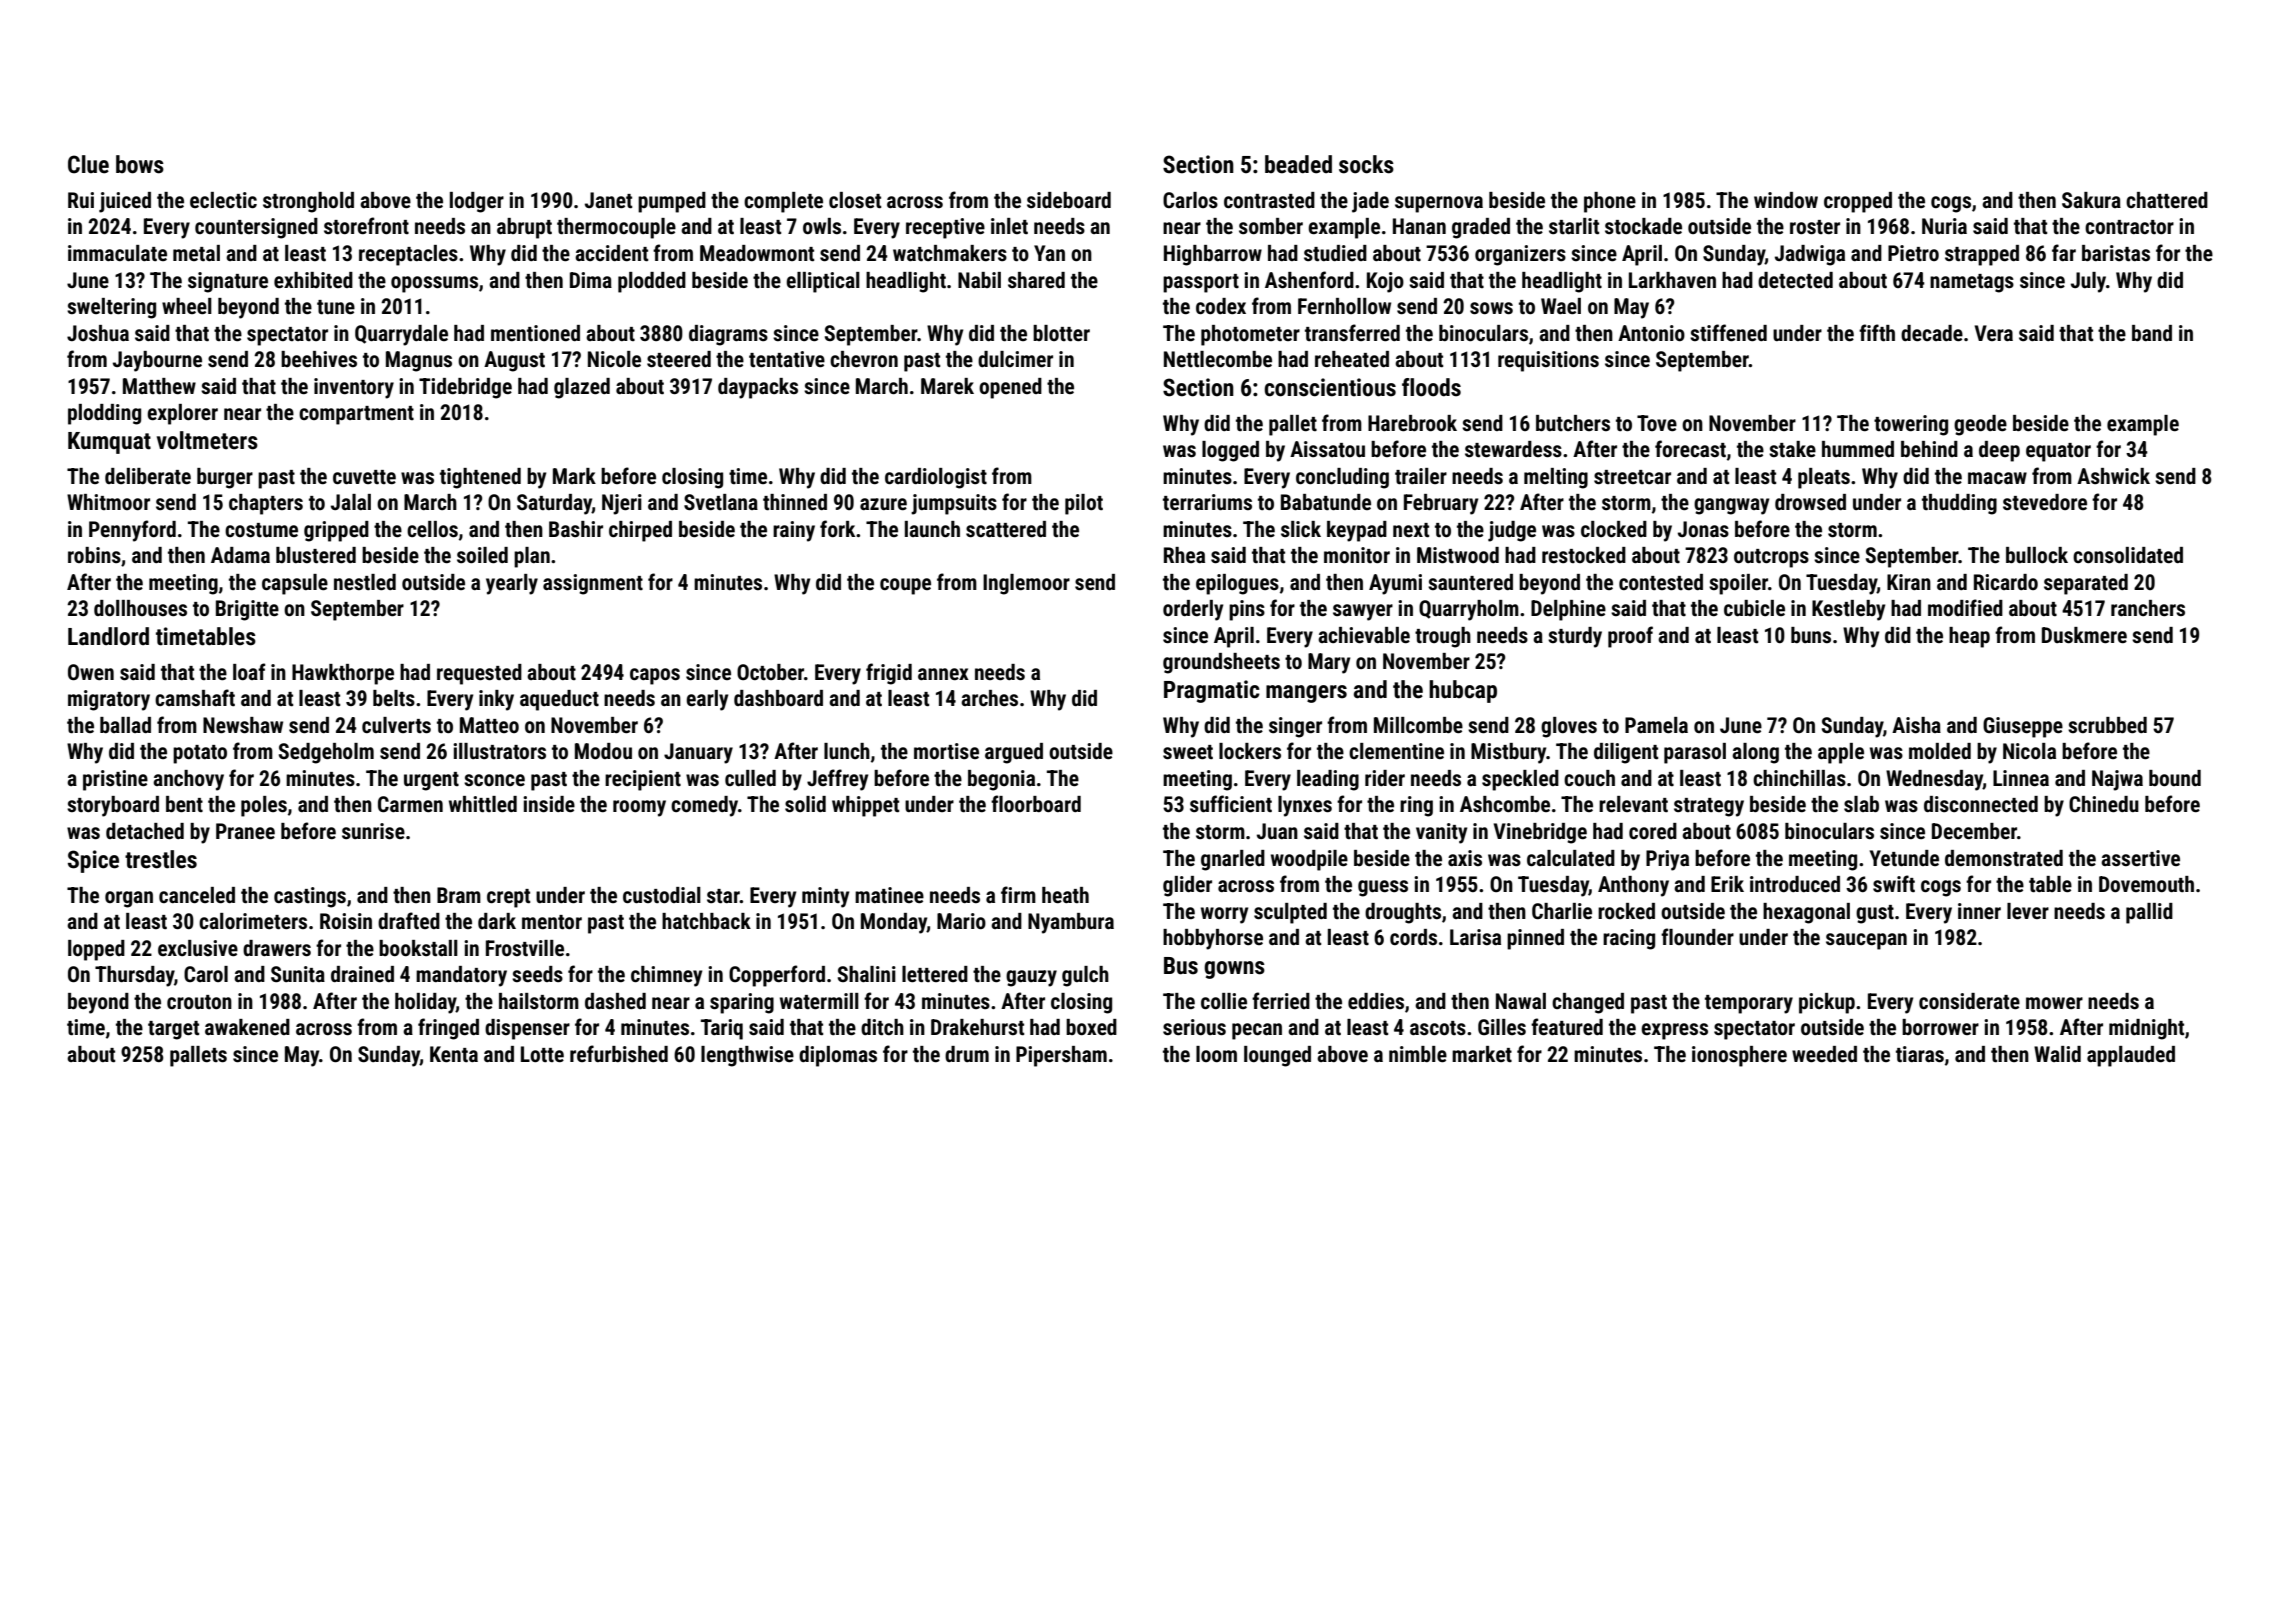 The image size is (2282, 1614). Describe the element at coordinates (2091, 200) in the image. I see `Sakura` at that location.
